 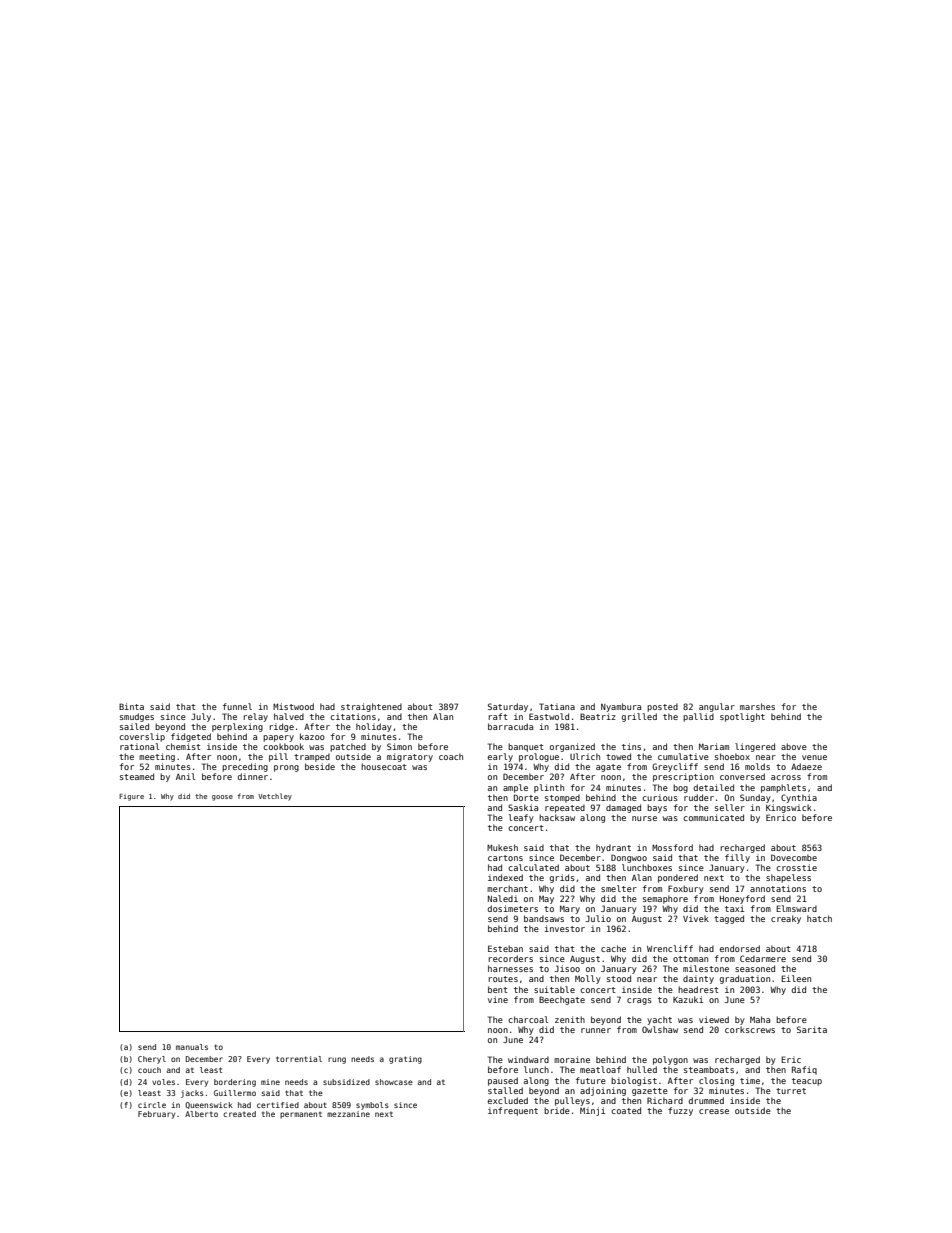 What do you see at coordinates (508, 707) in the document?
I see `Saturday` at bounding box center [508, 707].
